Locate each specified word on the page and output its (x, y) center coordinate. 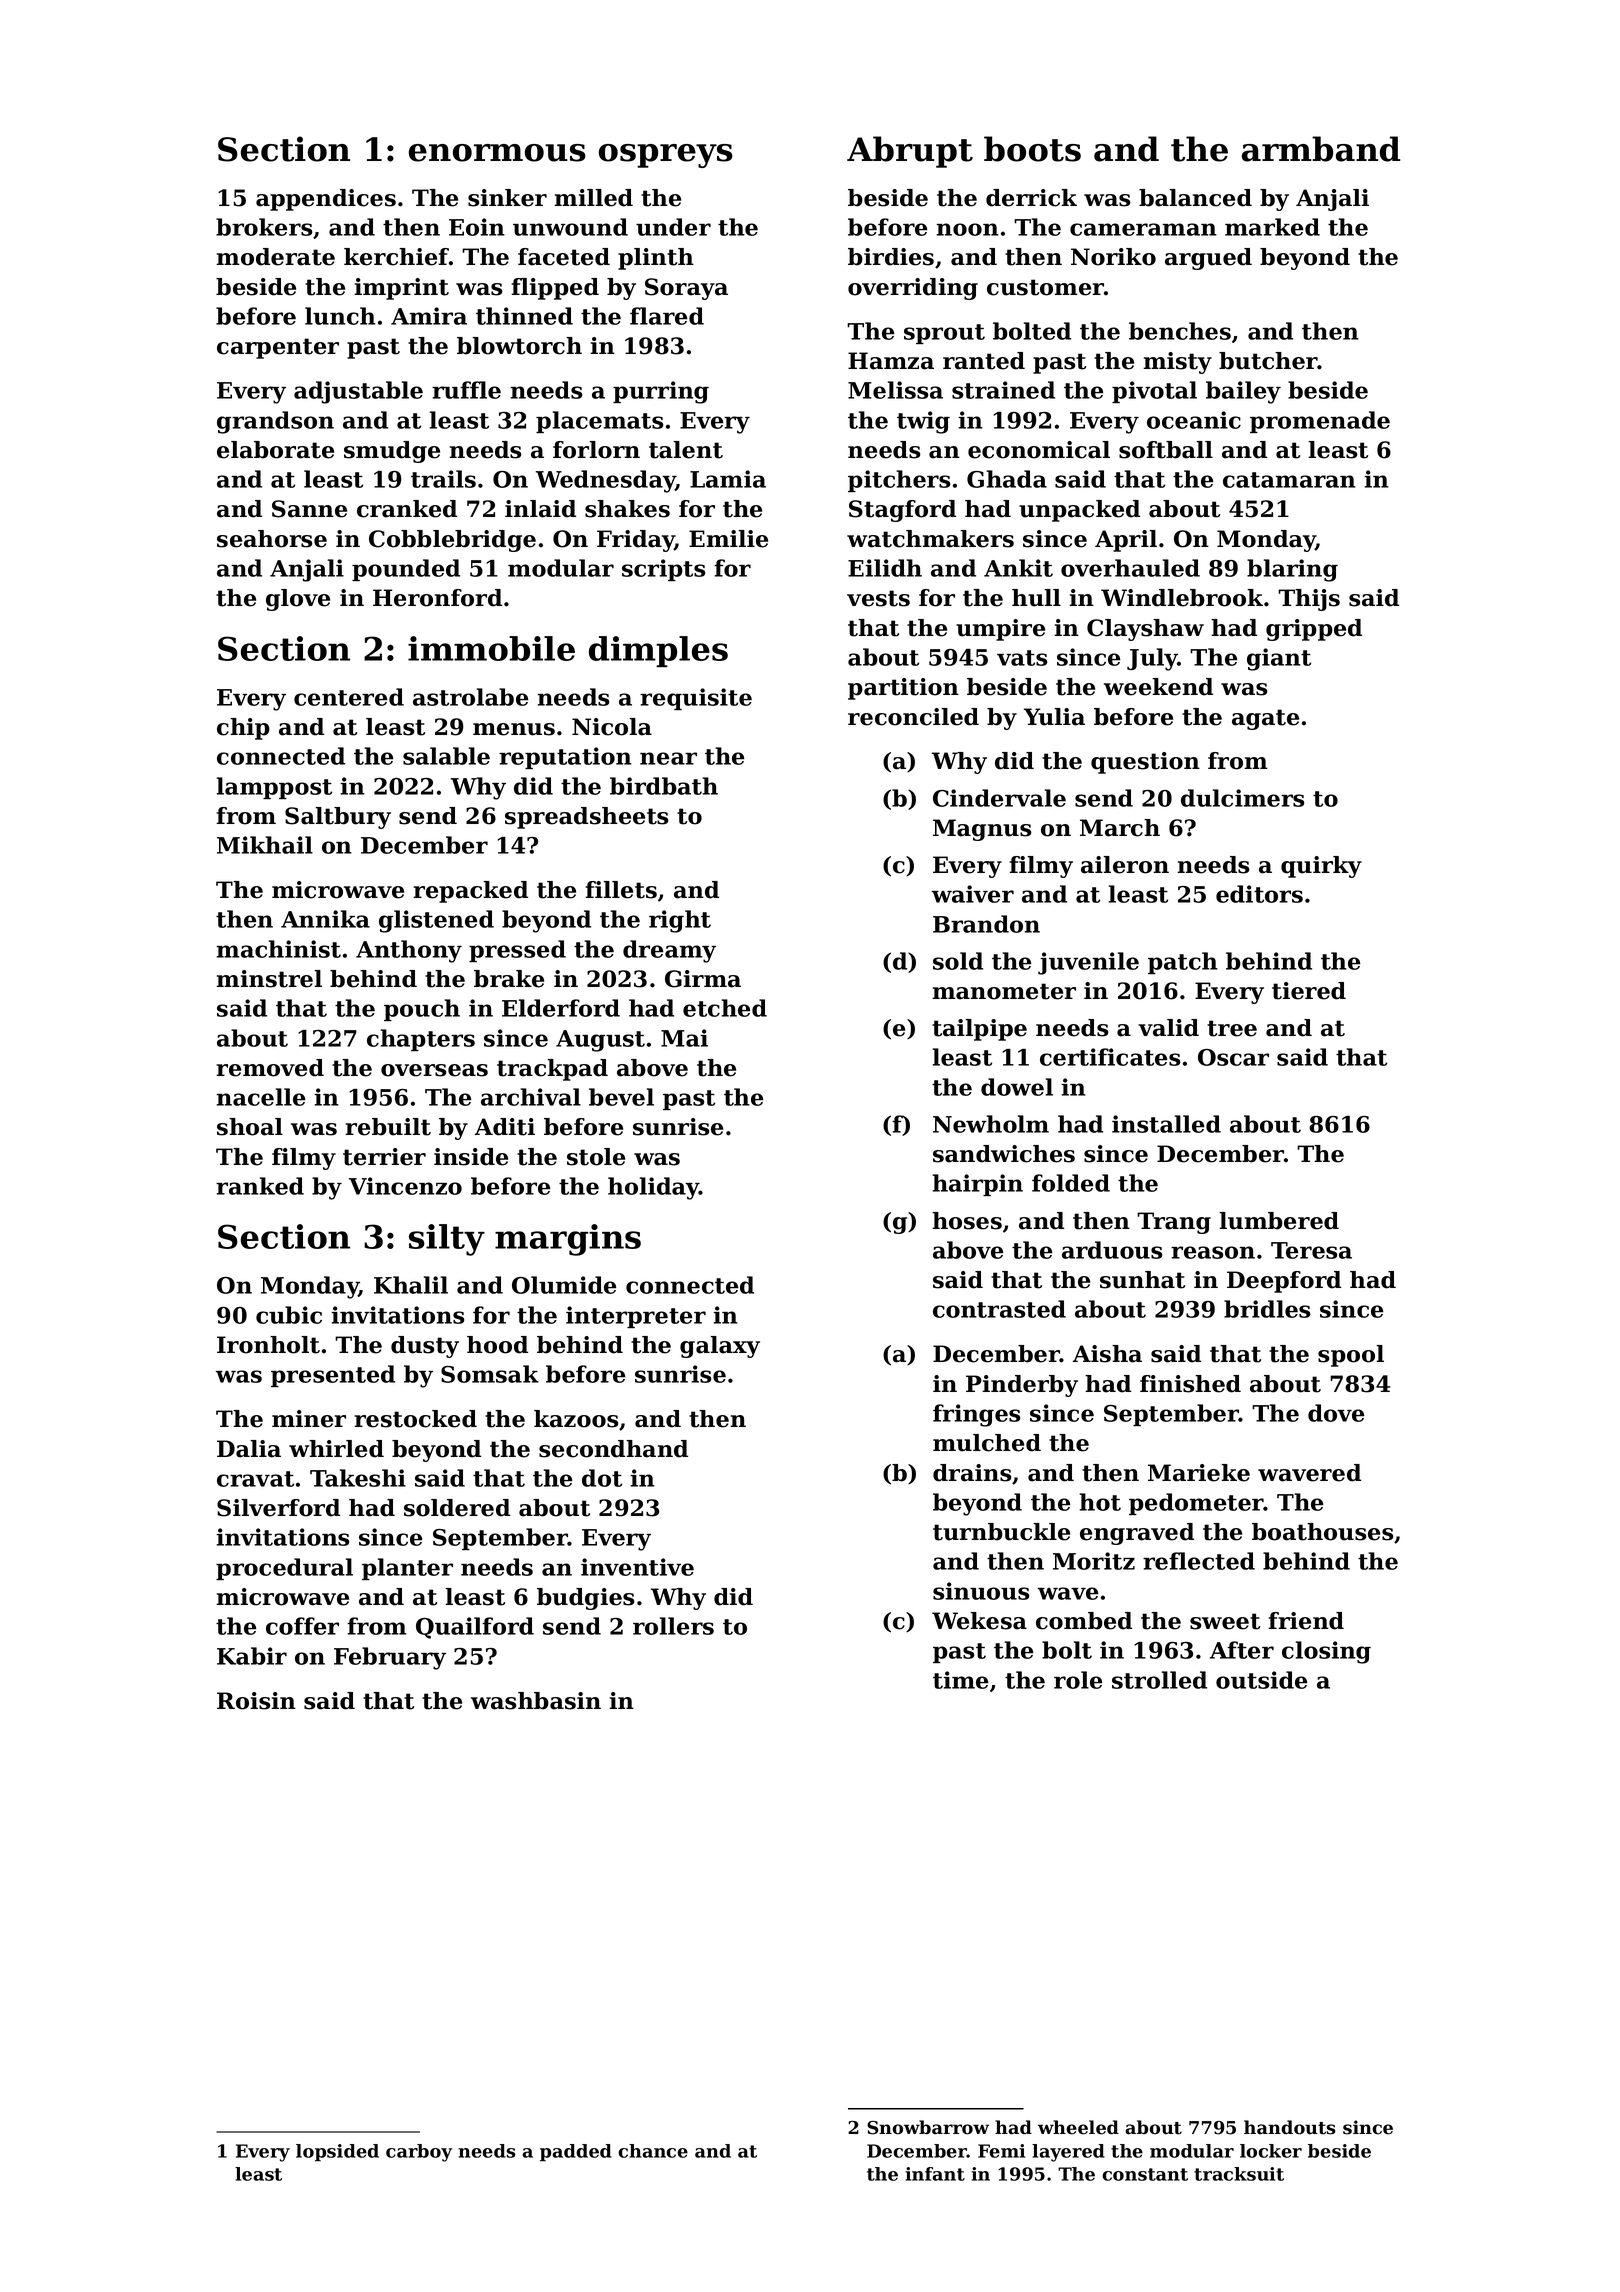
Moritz (1094, 1561)
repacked (470, 892)
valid (1168, 1028)
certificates (1110, 1057)
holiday (653, 1188)
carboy (419, 2153)
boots (1032, 149)
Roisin (256, 1701)
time (960, 1680)
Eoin (477, 227)
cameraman (1143, 229)
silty (447, 1240)
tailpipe (979, 1030)
